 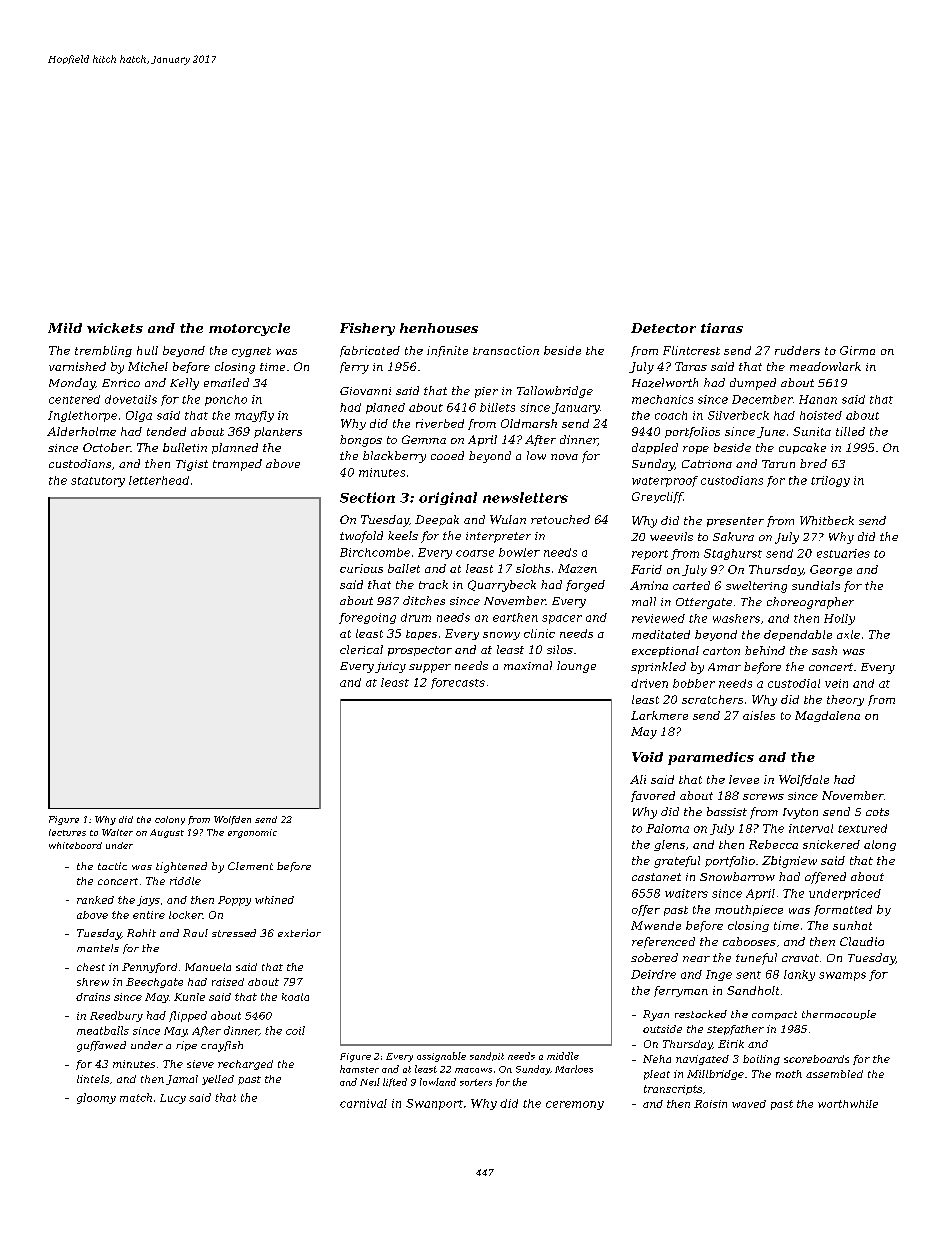 What do you see at coordinates (433, 584) in the screenshot?
I see `track` at bounding box center [433, 584].
